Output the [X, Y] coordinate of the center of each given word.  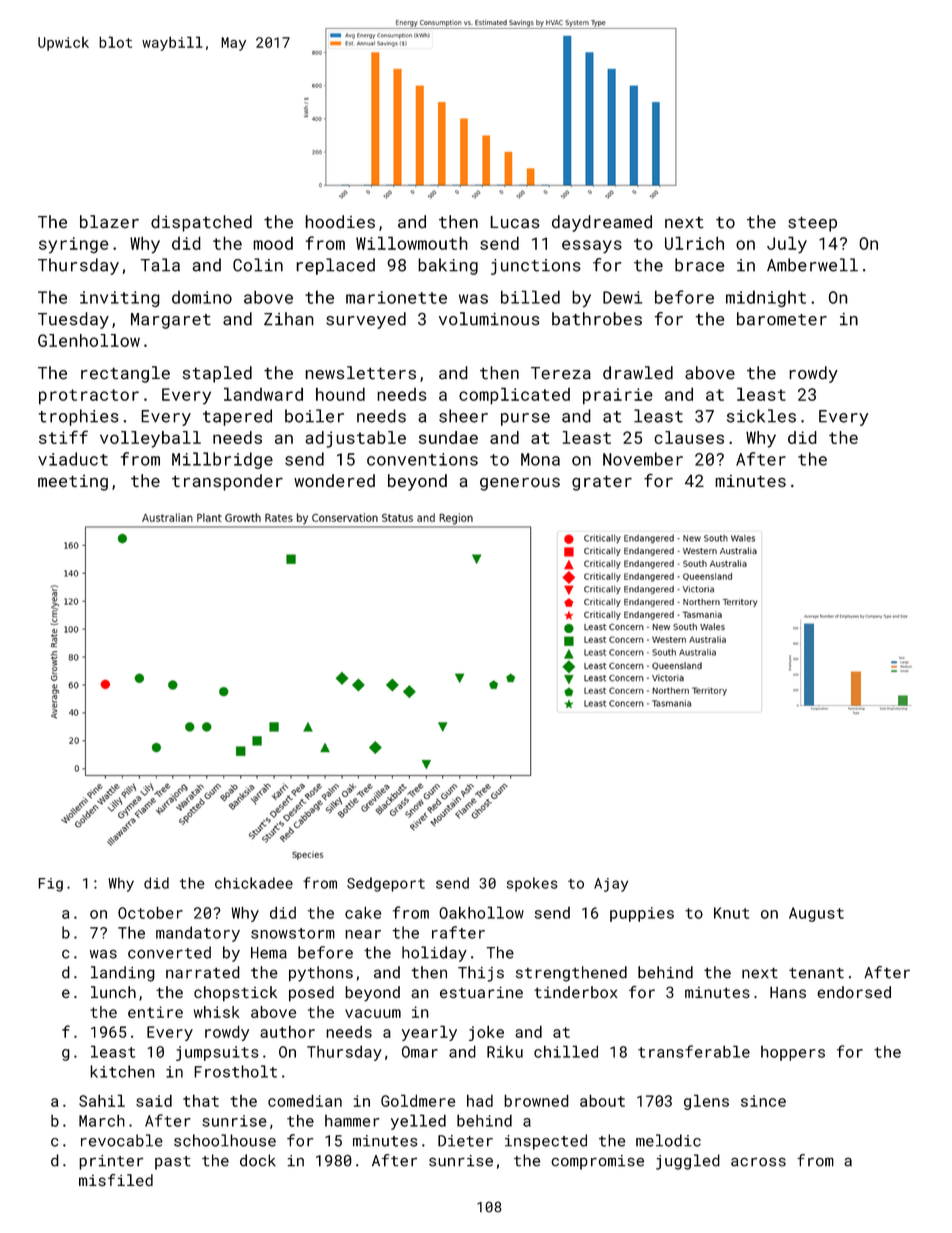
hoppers [793, 1053]
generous [520, 484]
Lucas [515, 222]
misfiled [116, 1180]
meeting [73, 483]
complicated [514, 396]
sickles [761, 416]
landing [123, 974]
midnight [766, 298]
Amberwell [812, 265]
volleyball [150, 439]
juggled [688, 1162]
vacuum [373, 1013]
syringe [74, 245]
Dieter [465, 1141]
